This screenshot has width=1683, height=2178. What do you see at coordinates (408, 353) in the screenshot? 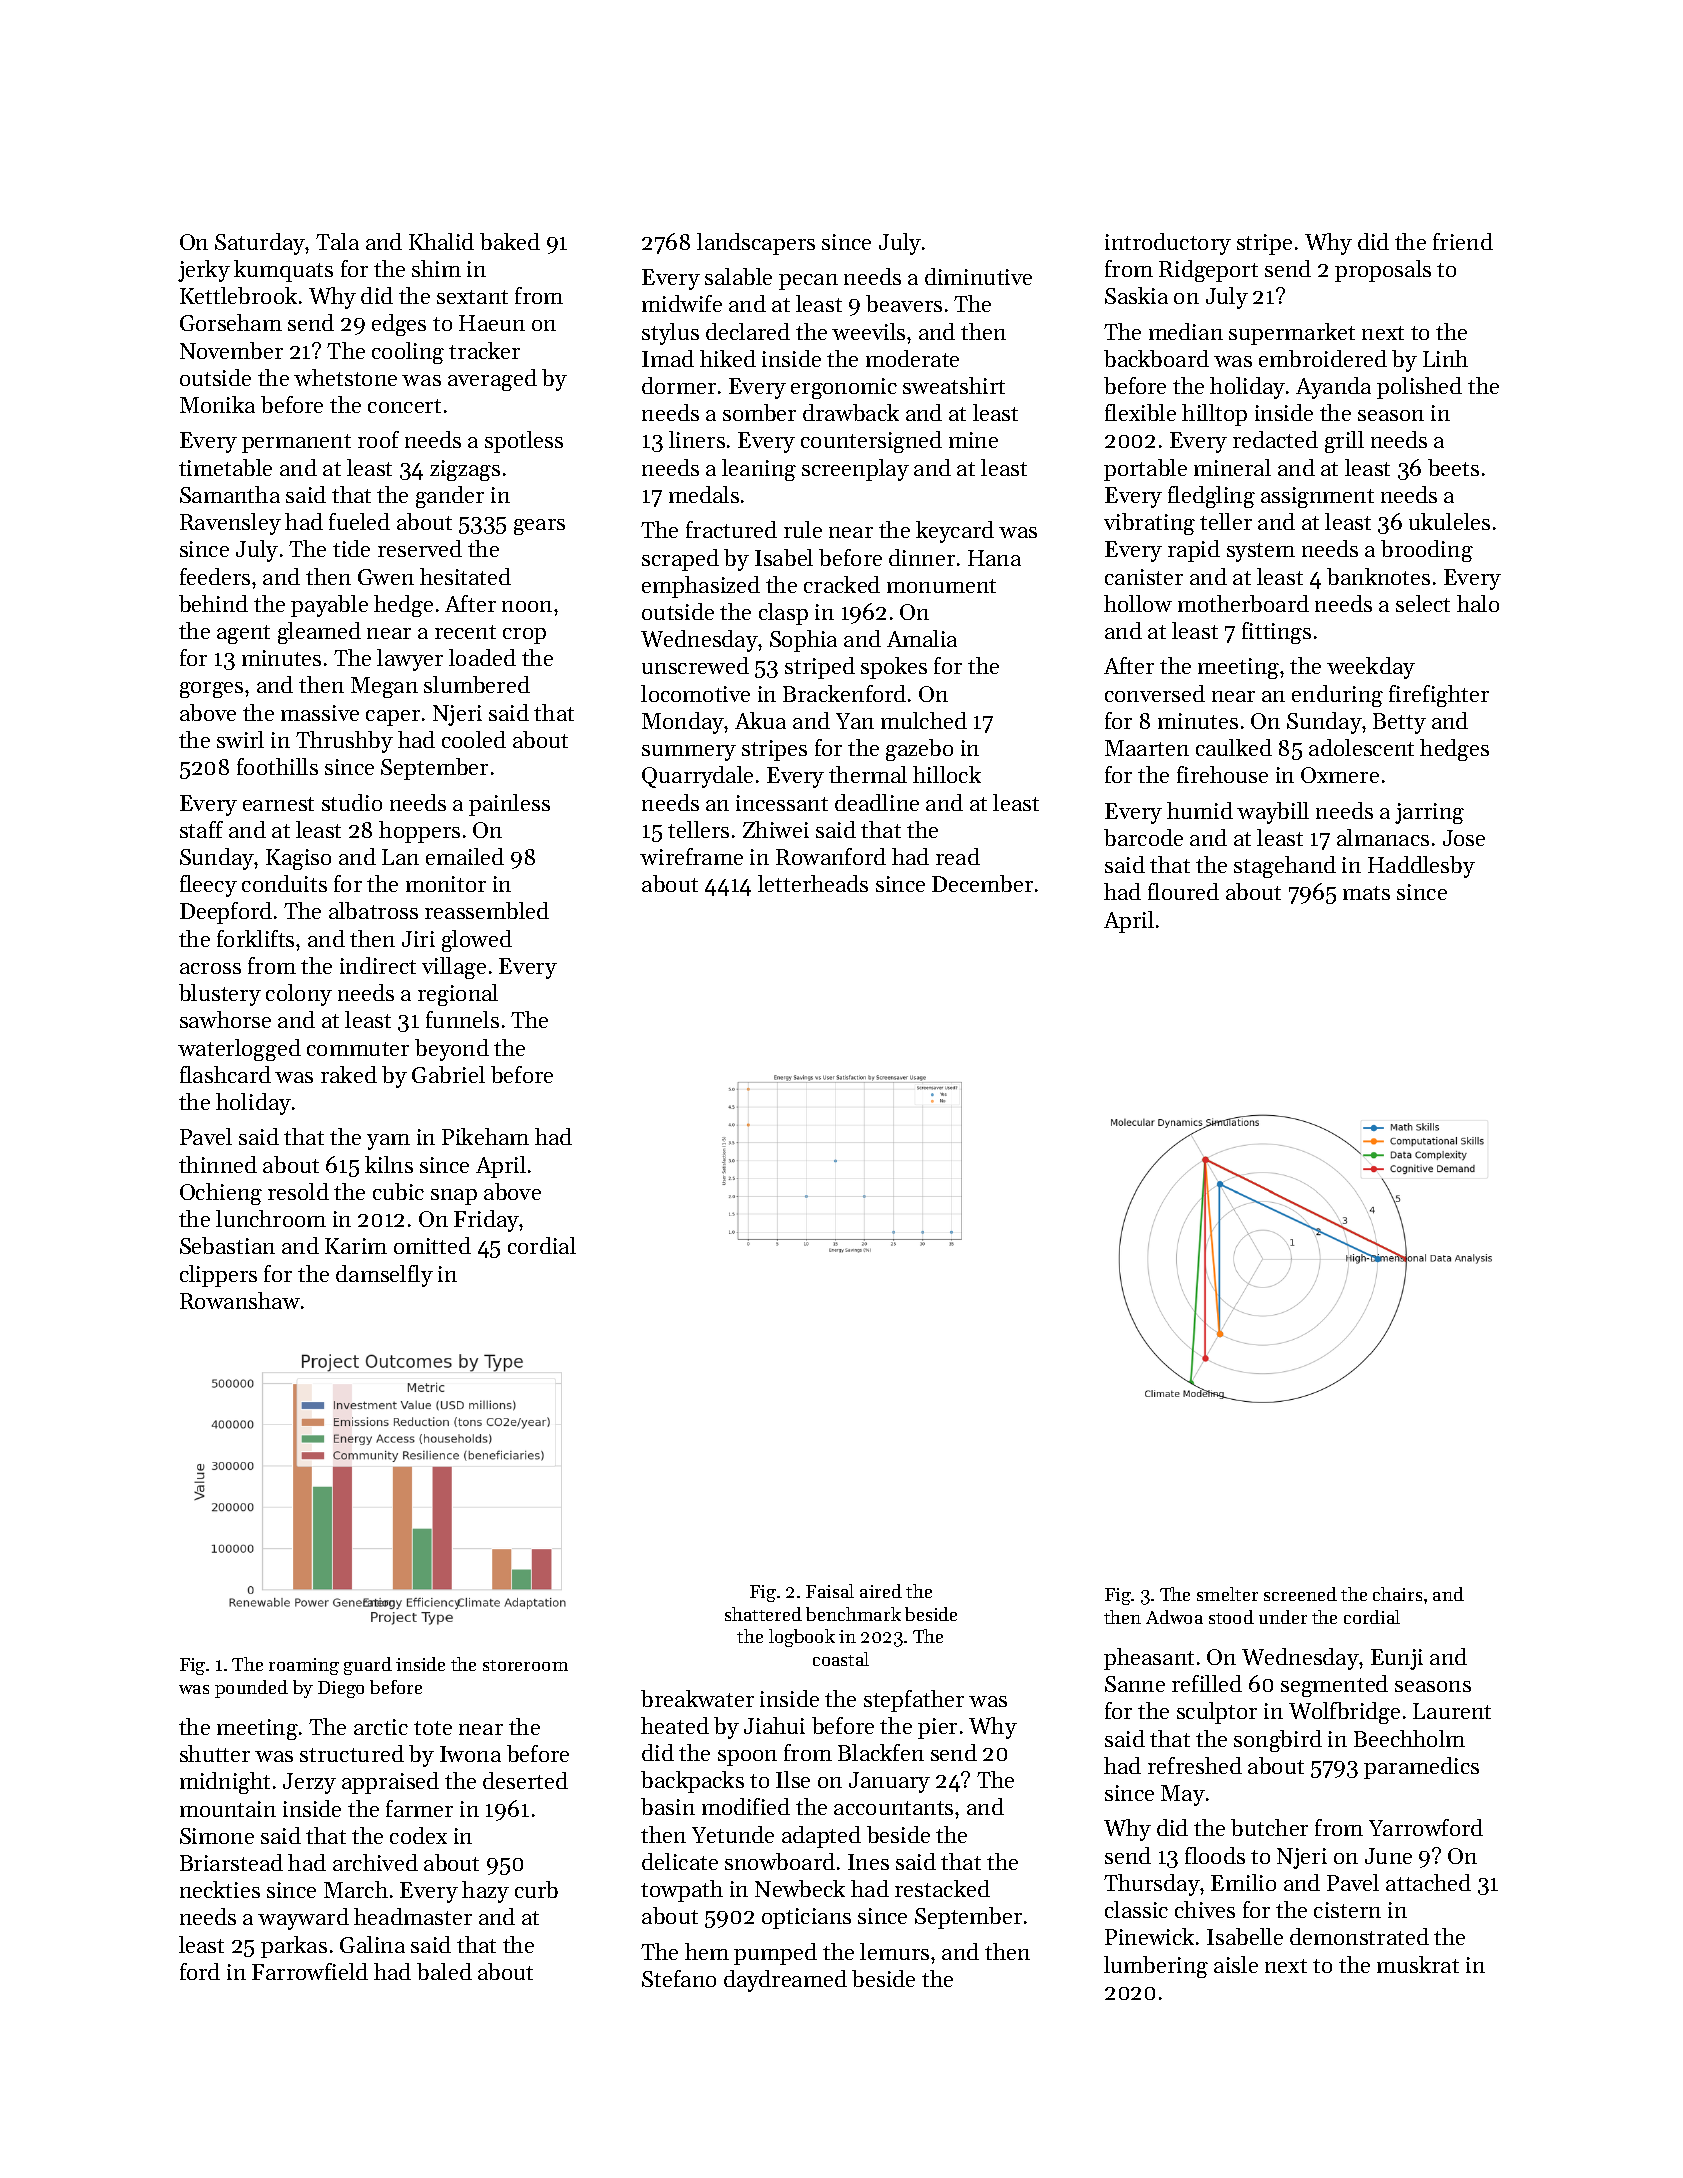
I see `cooling` at bounding box center [408, 353].
